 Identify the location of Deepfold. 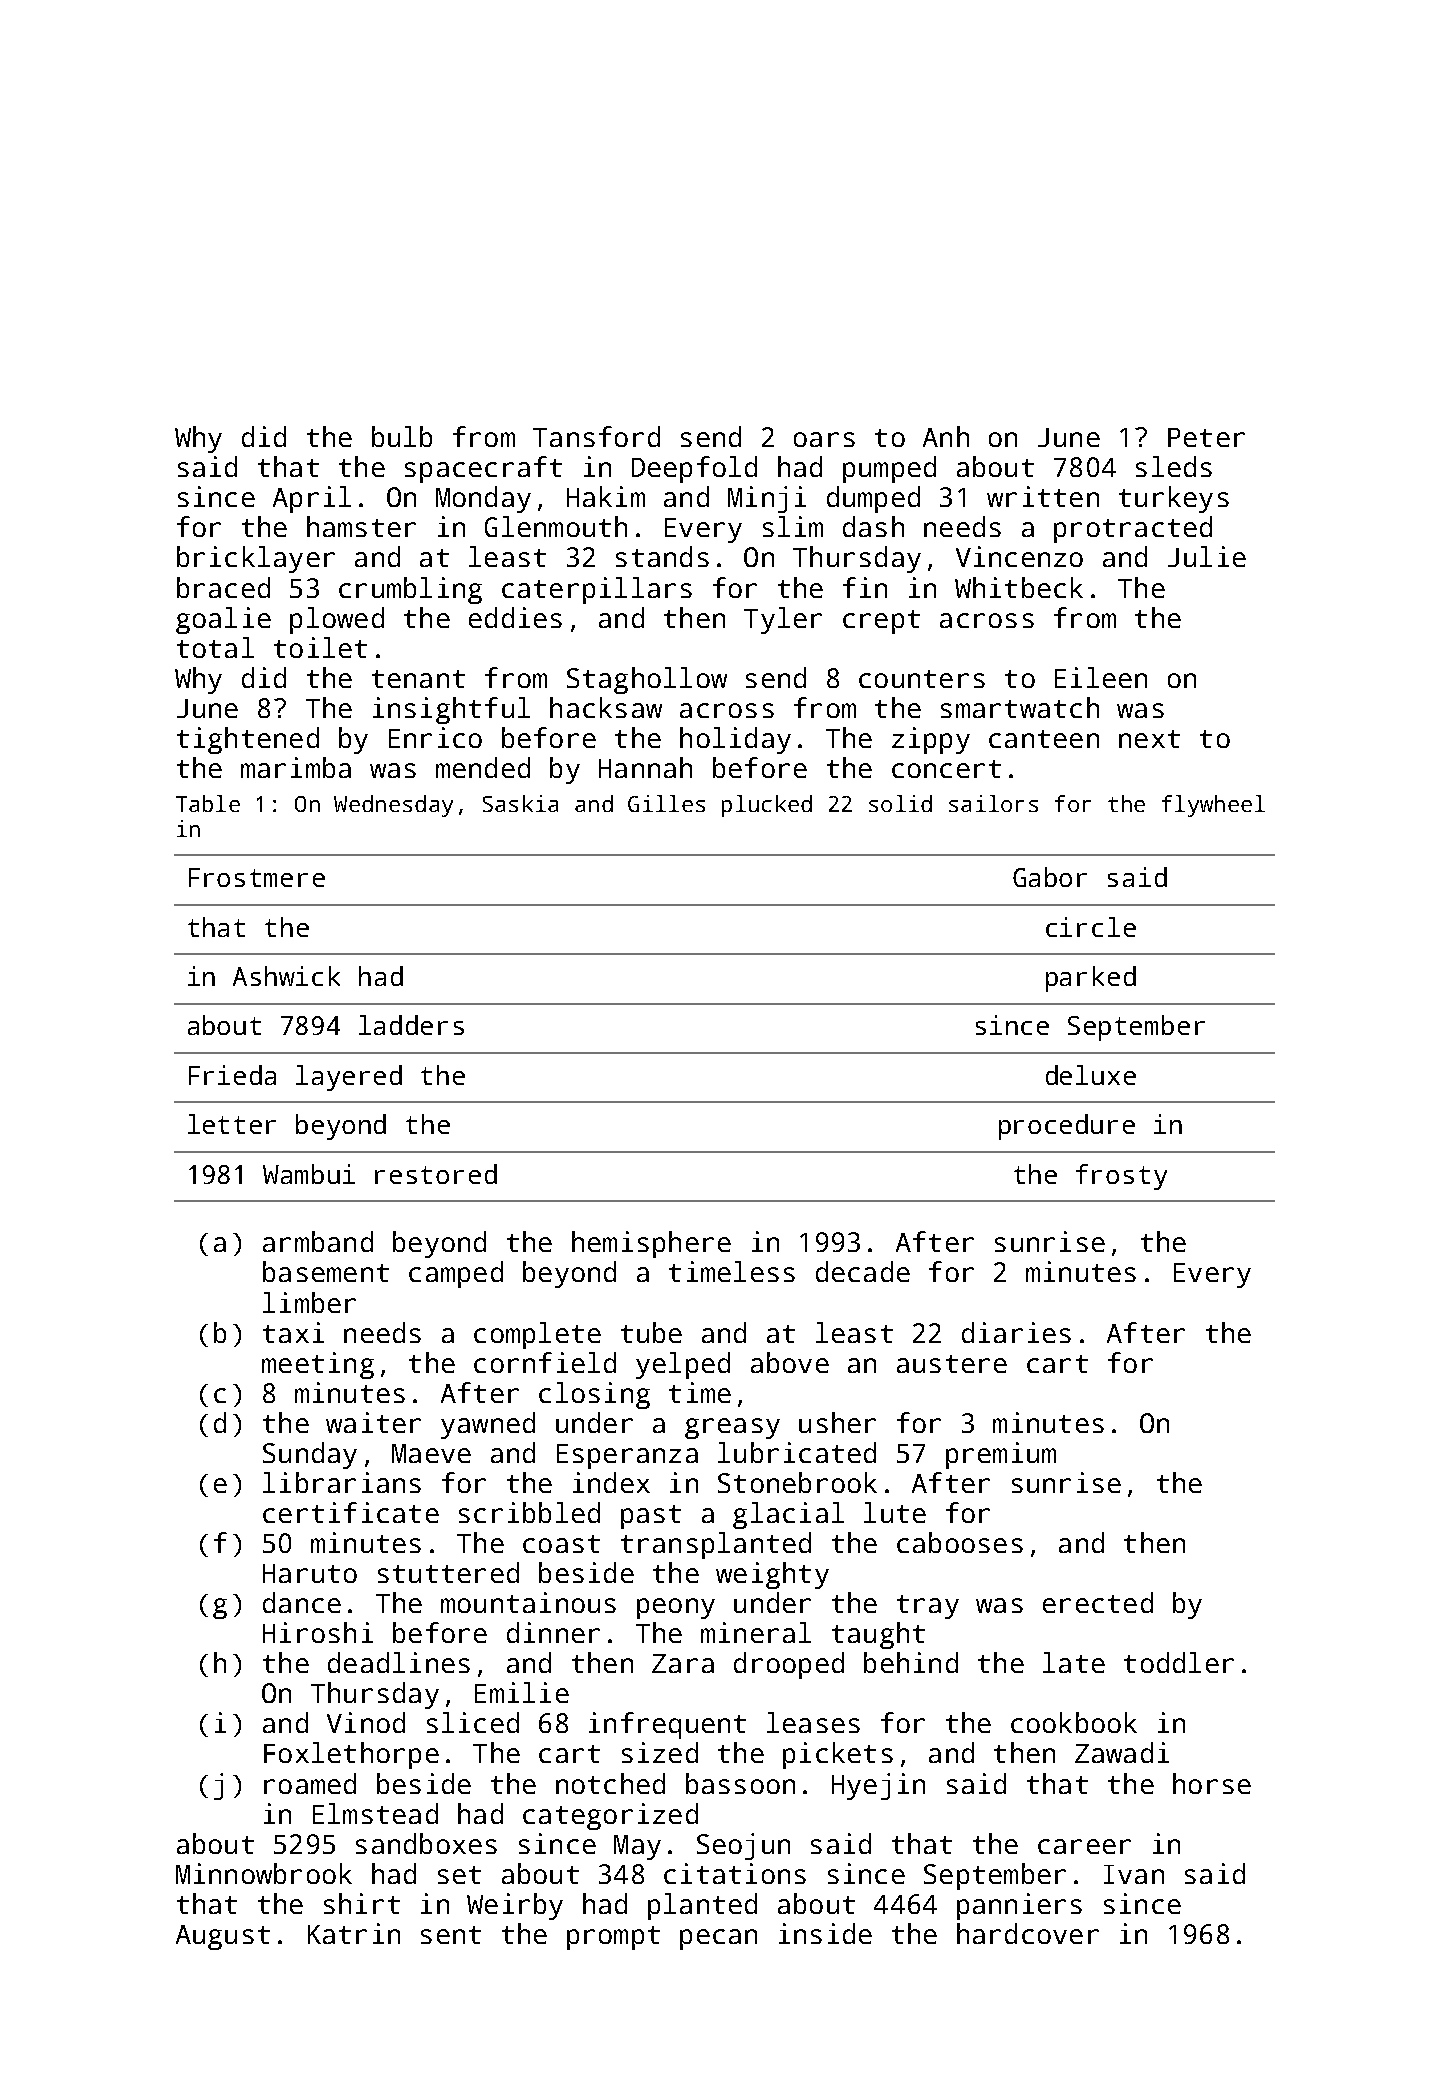
(694, 469).
